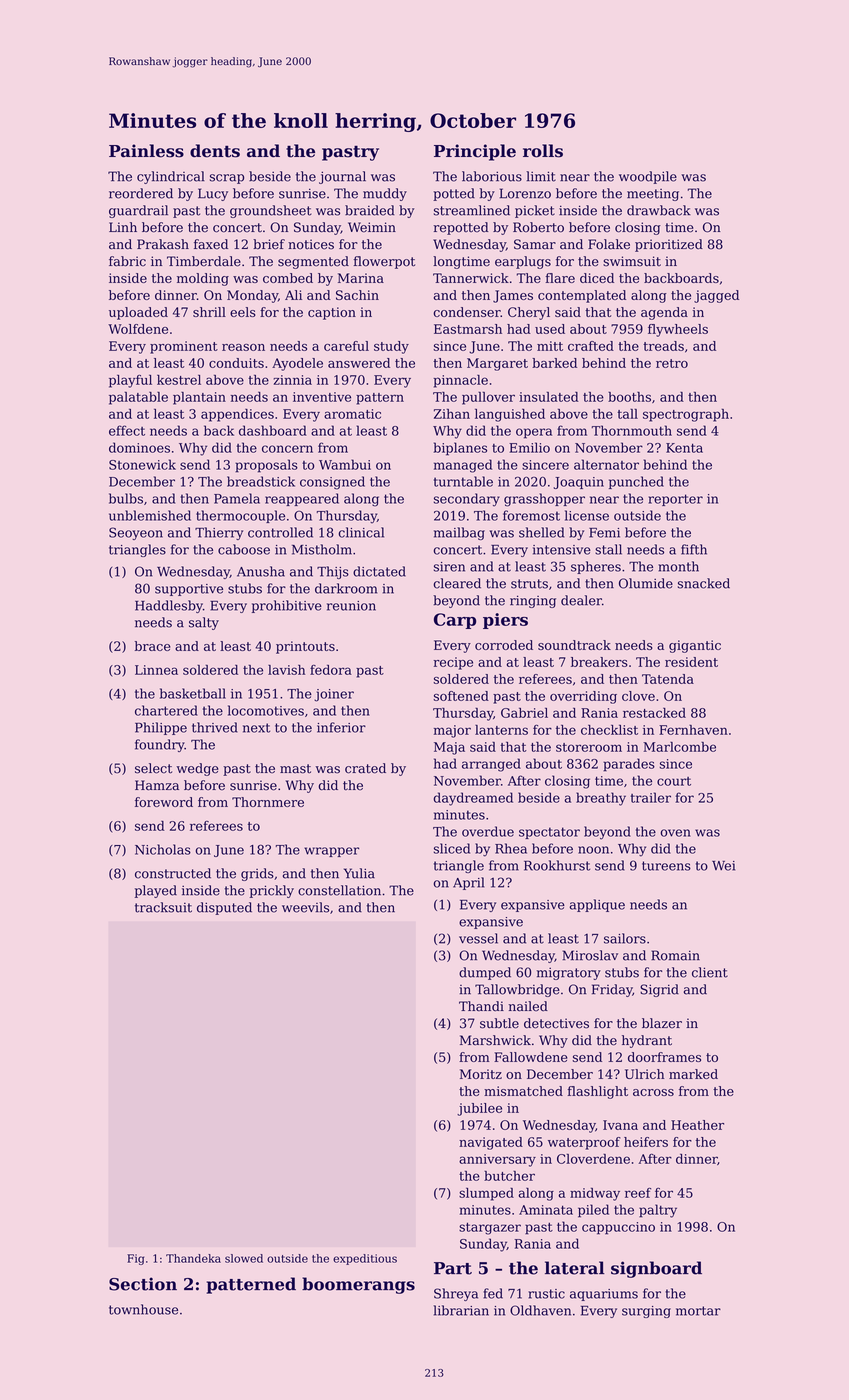 Image resolution: width=849 pixels, height=1400 pixels. Describe the element at coordinates (486, 1194) in the document. I see `slumped` at that location.
